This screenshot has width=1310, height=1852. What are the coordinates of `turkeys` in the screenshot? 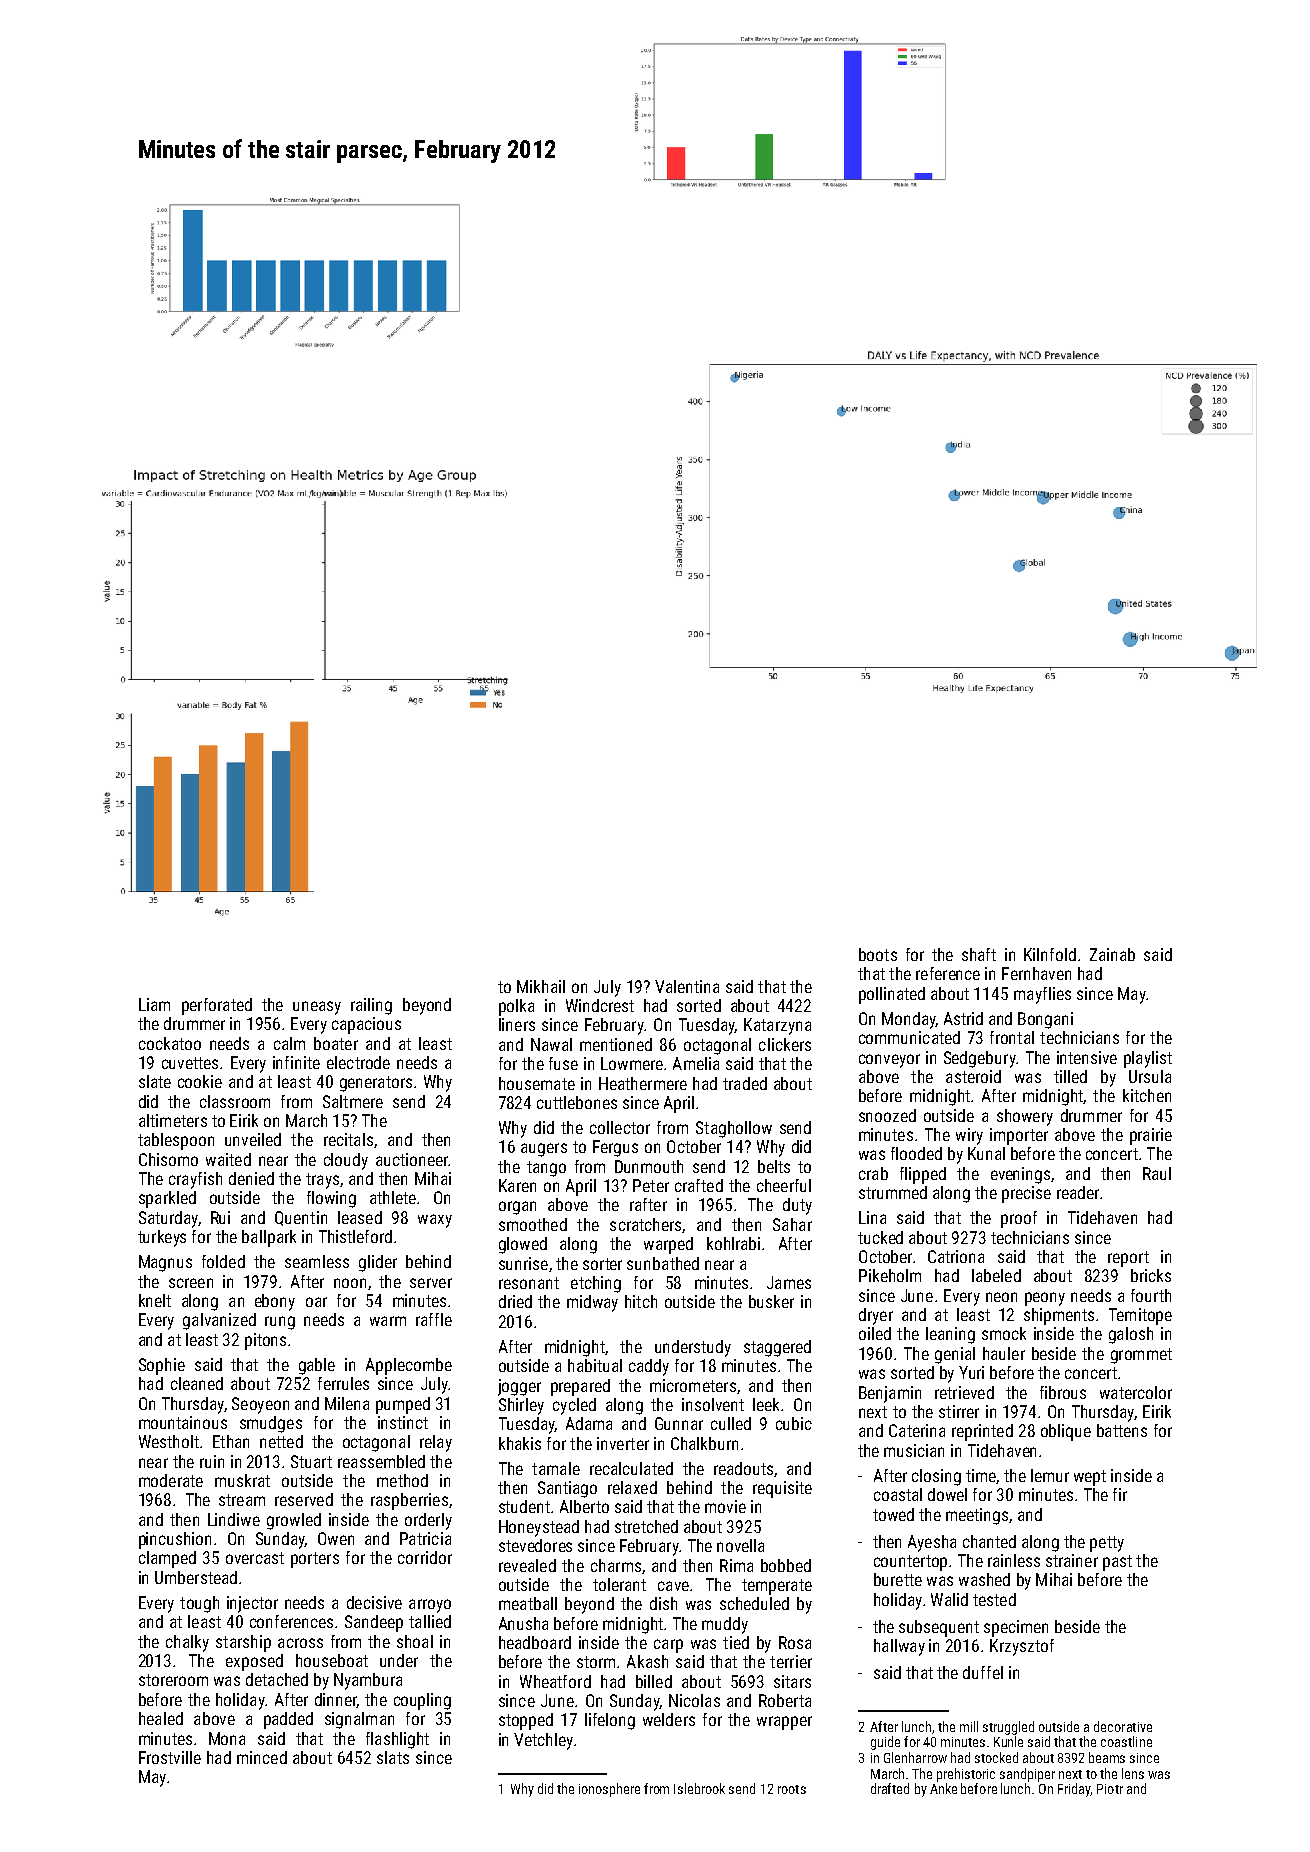 It's located at (162, 1238).
